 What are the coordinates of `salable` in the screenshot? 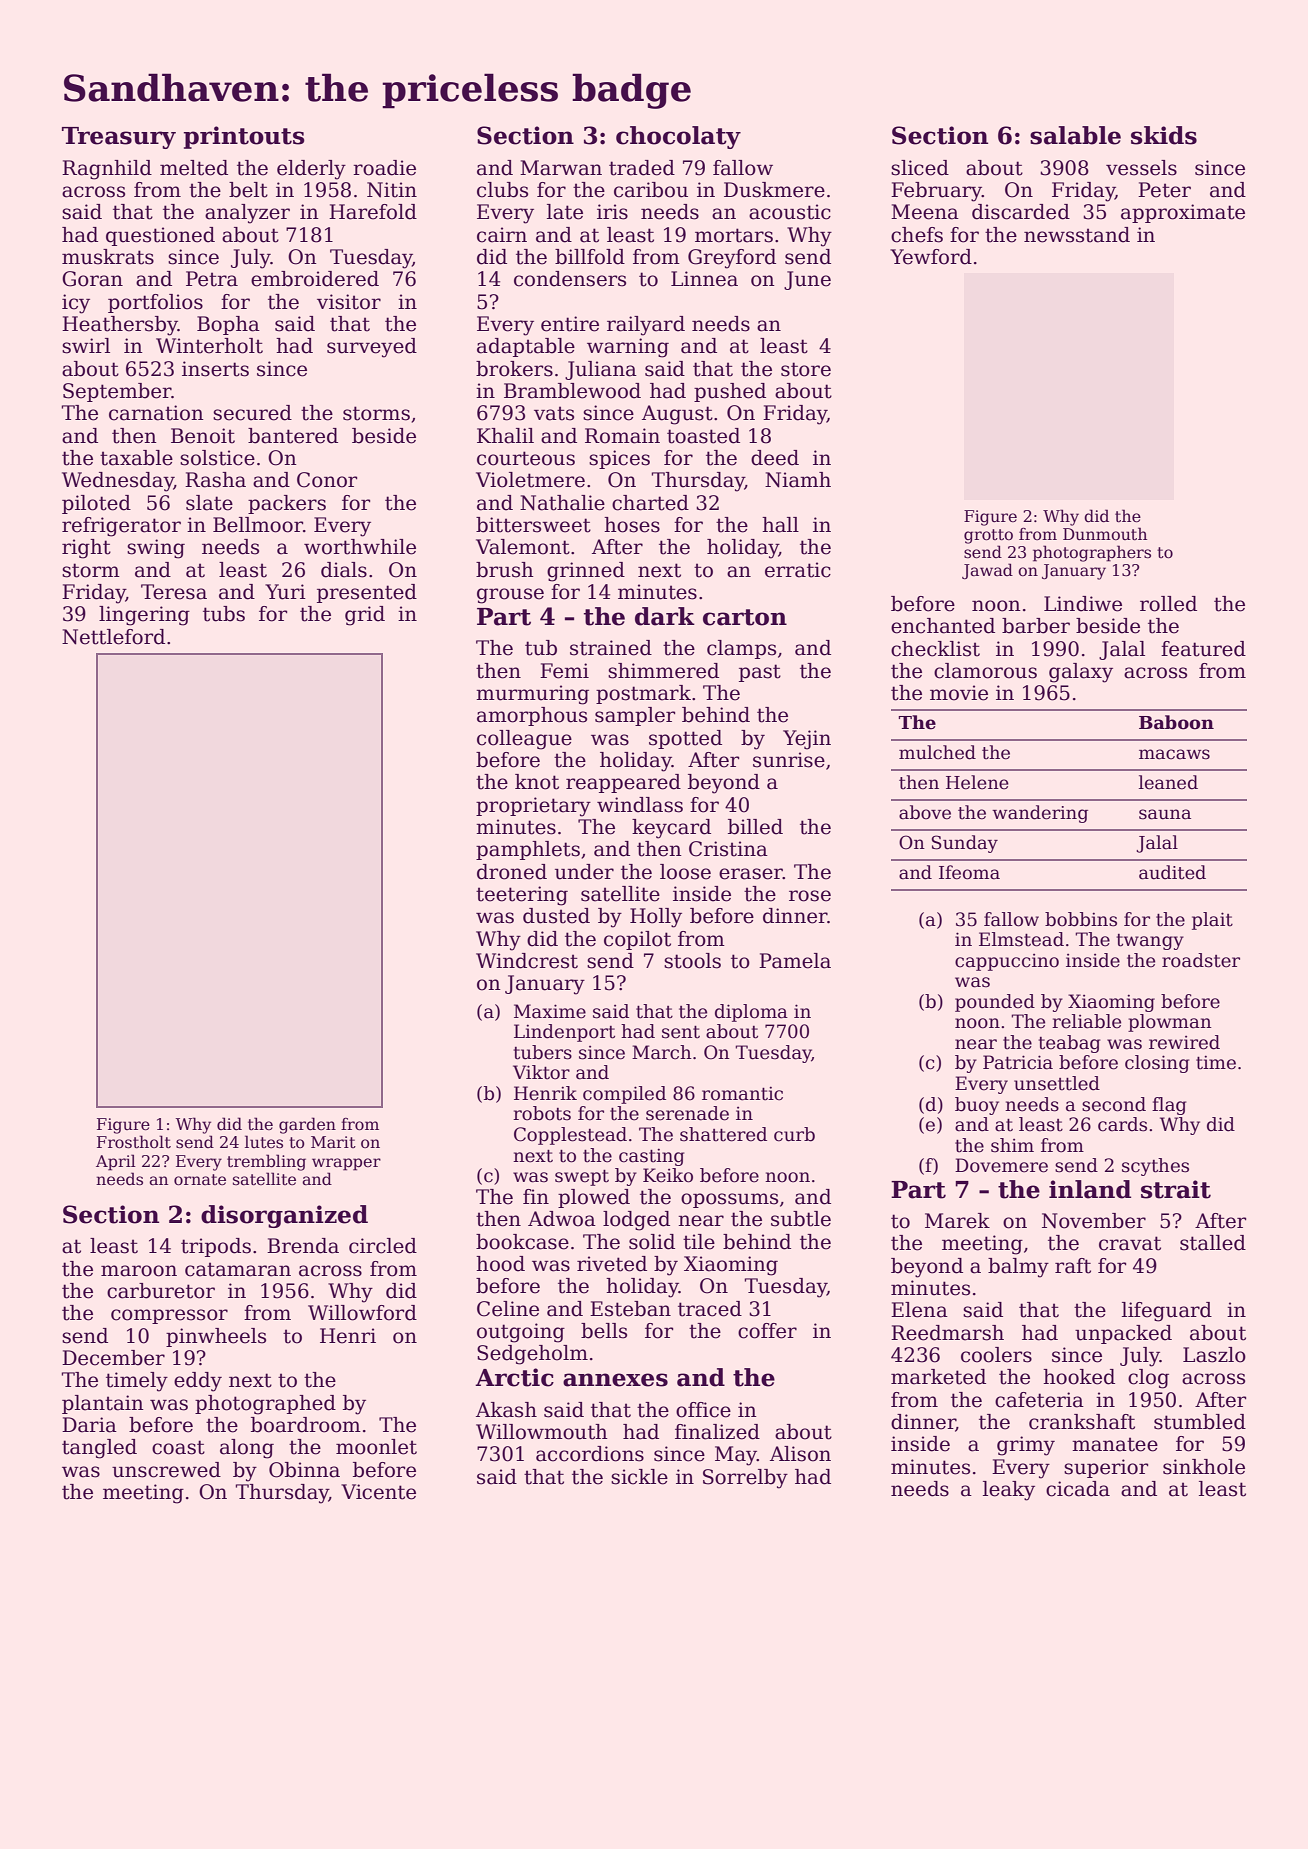 It's located at (1075, 135).
